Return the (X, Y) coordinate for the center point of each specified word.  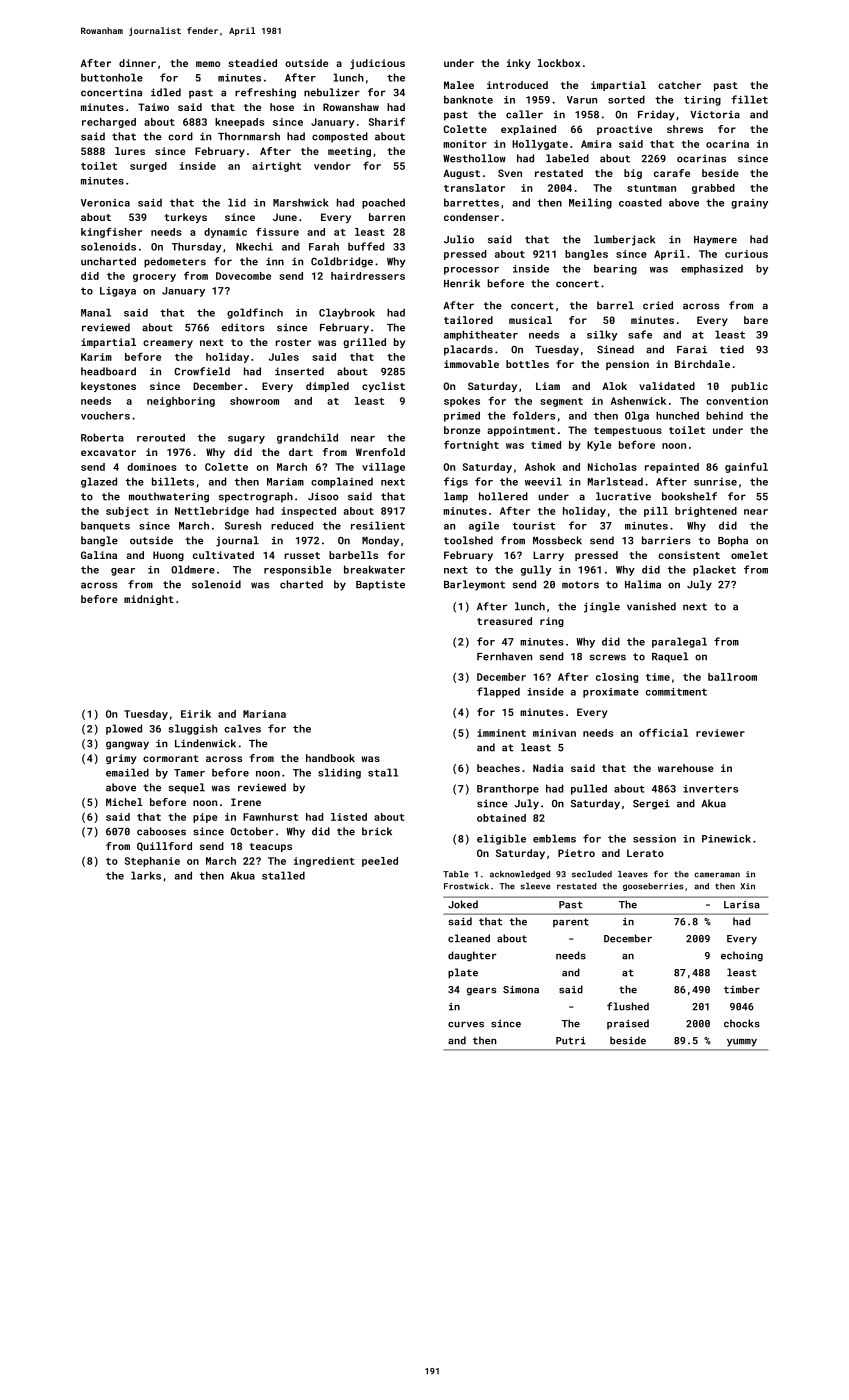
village (383, 468)
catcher (679, 85)
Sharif (387, 121)
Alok (614, 386)
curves (466, 1025)
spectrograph (256, 497)
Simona (521, 990)
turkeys (186, 218)
